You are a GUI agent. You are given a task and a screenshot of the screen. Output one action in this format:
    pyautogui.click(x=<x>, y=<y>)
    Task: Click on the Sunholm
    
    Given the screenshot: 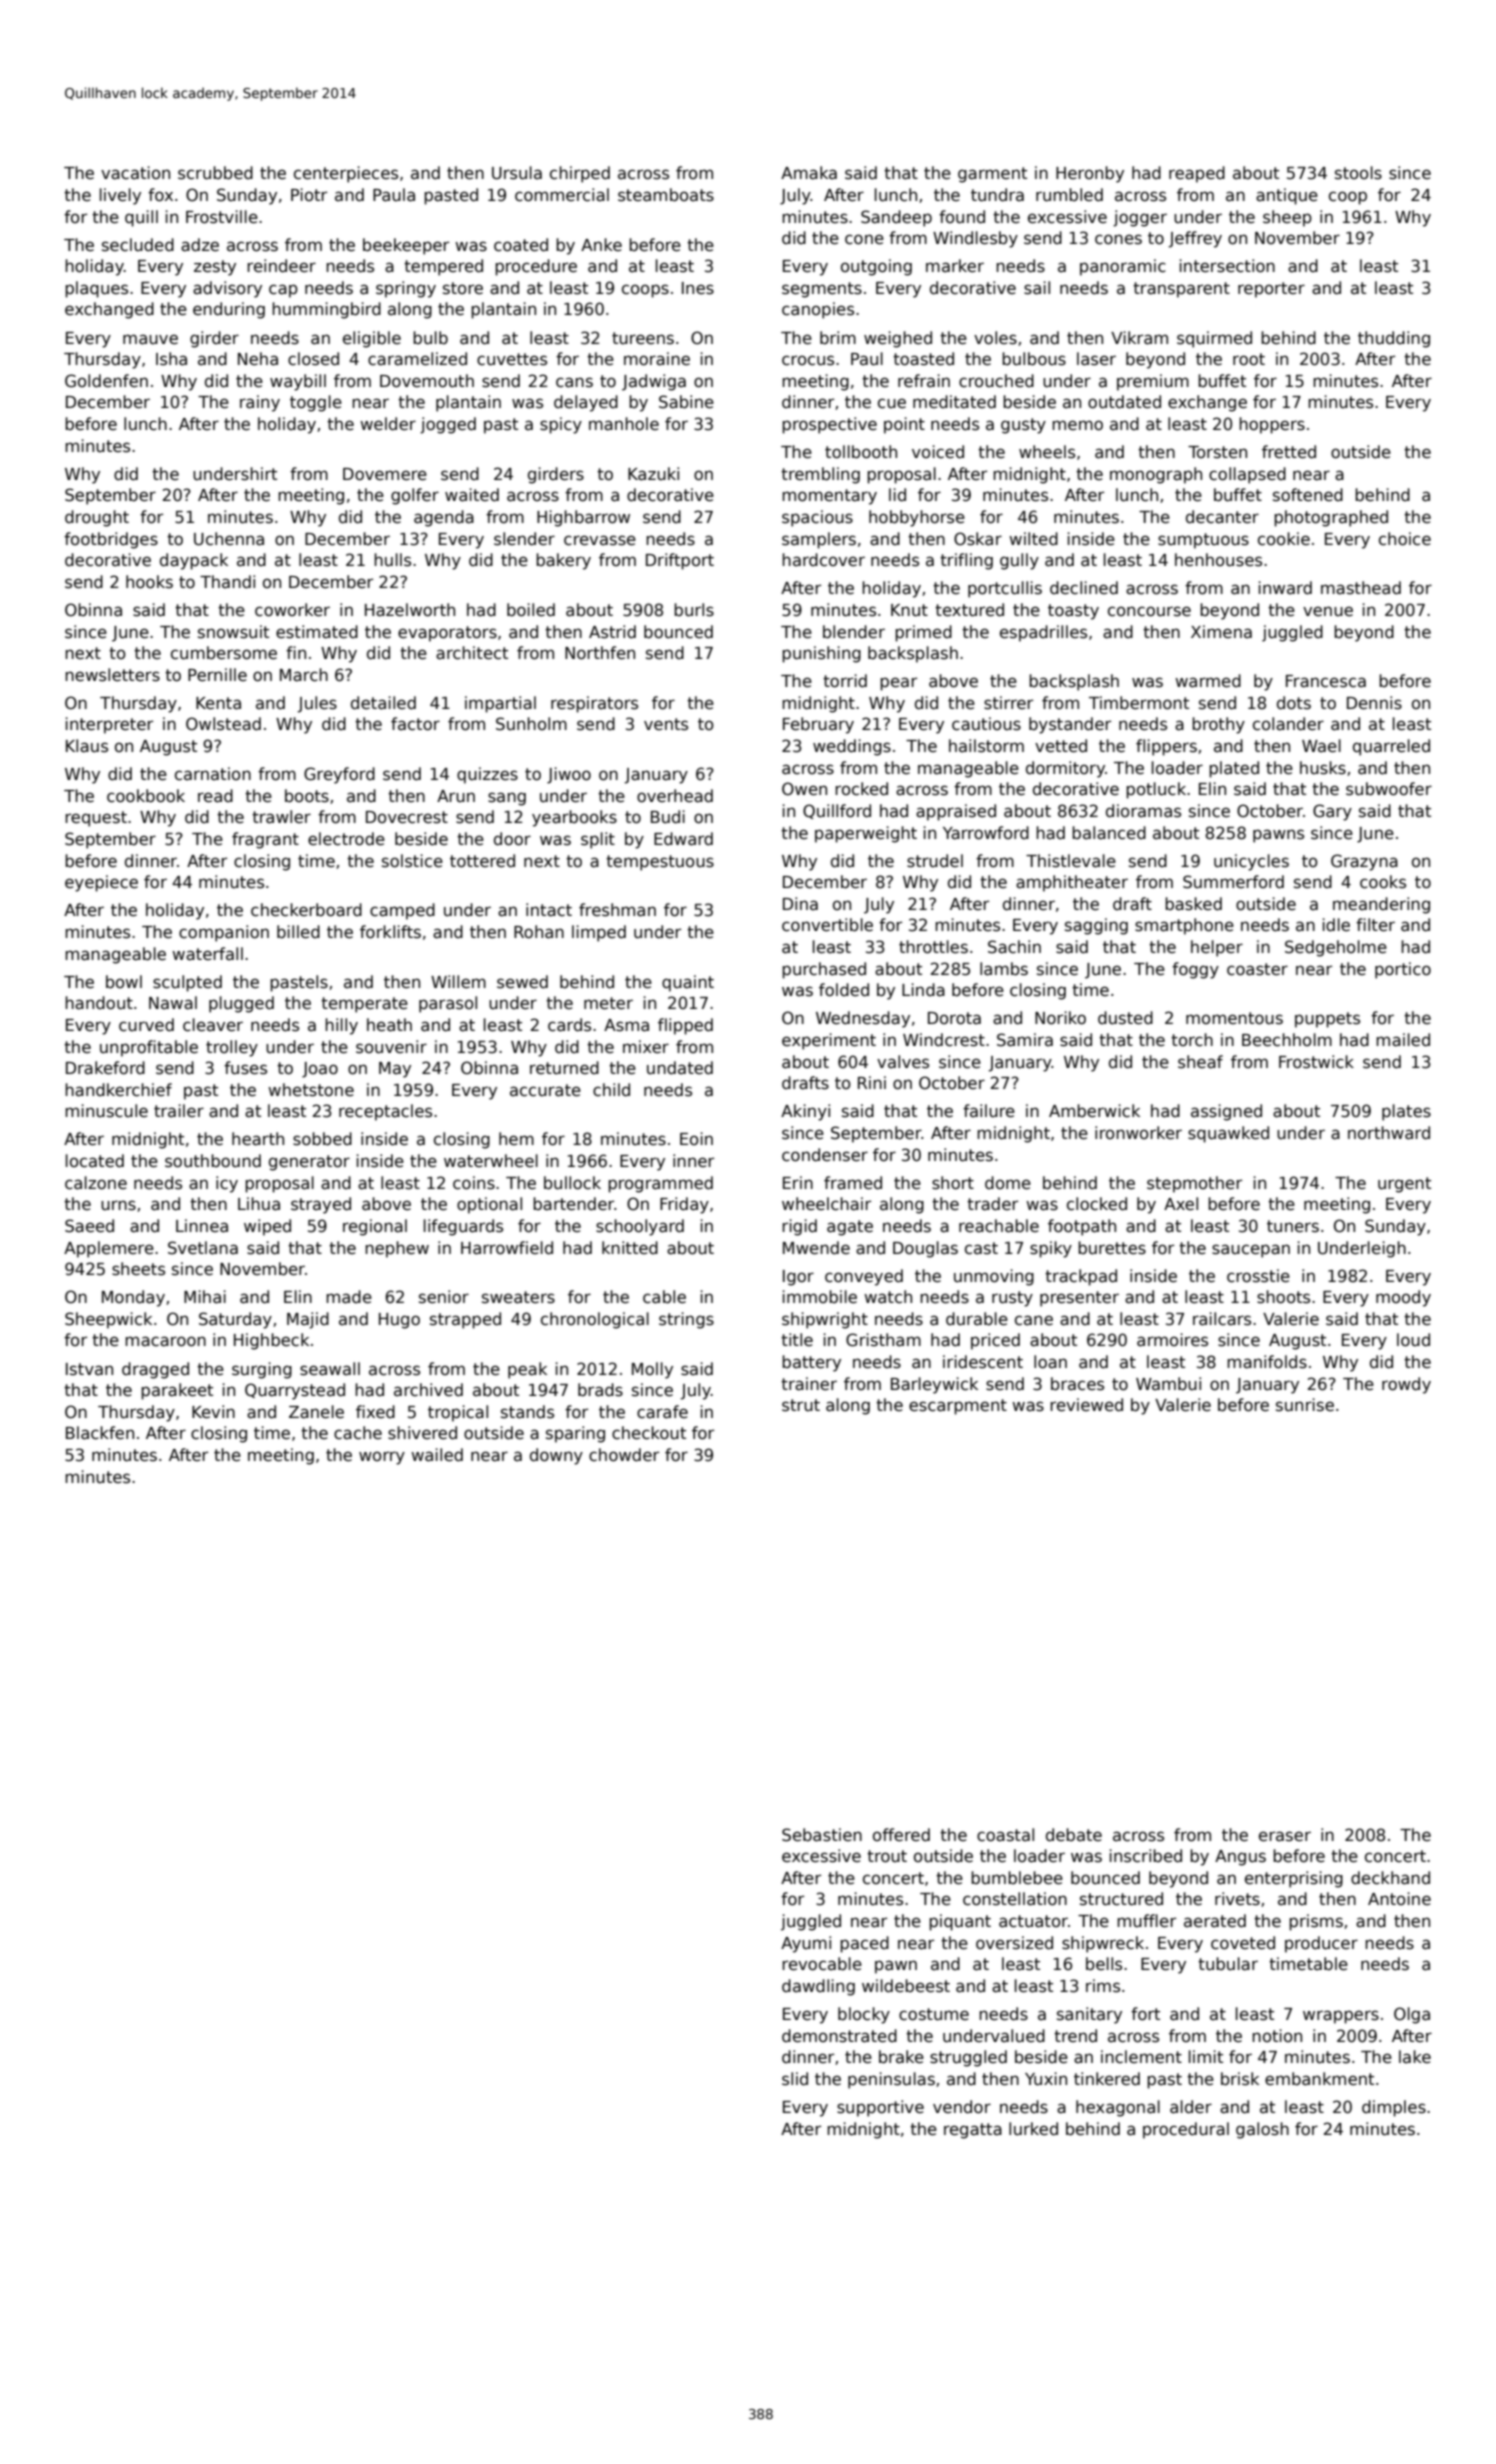 What is the action you would take?
    pyautogui.click(x=531, y=724)
